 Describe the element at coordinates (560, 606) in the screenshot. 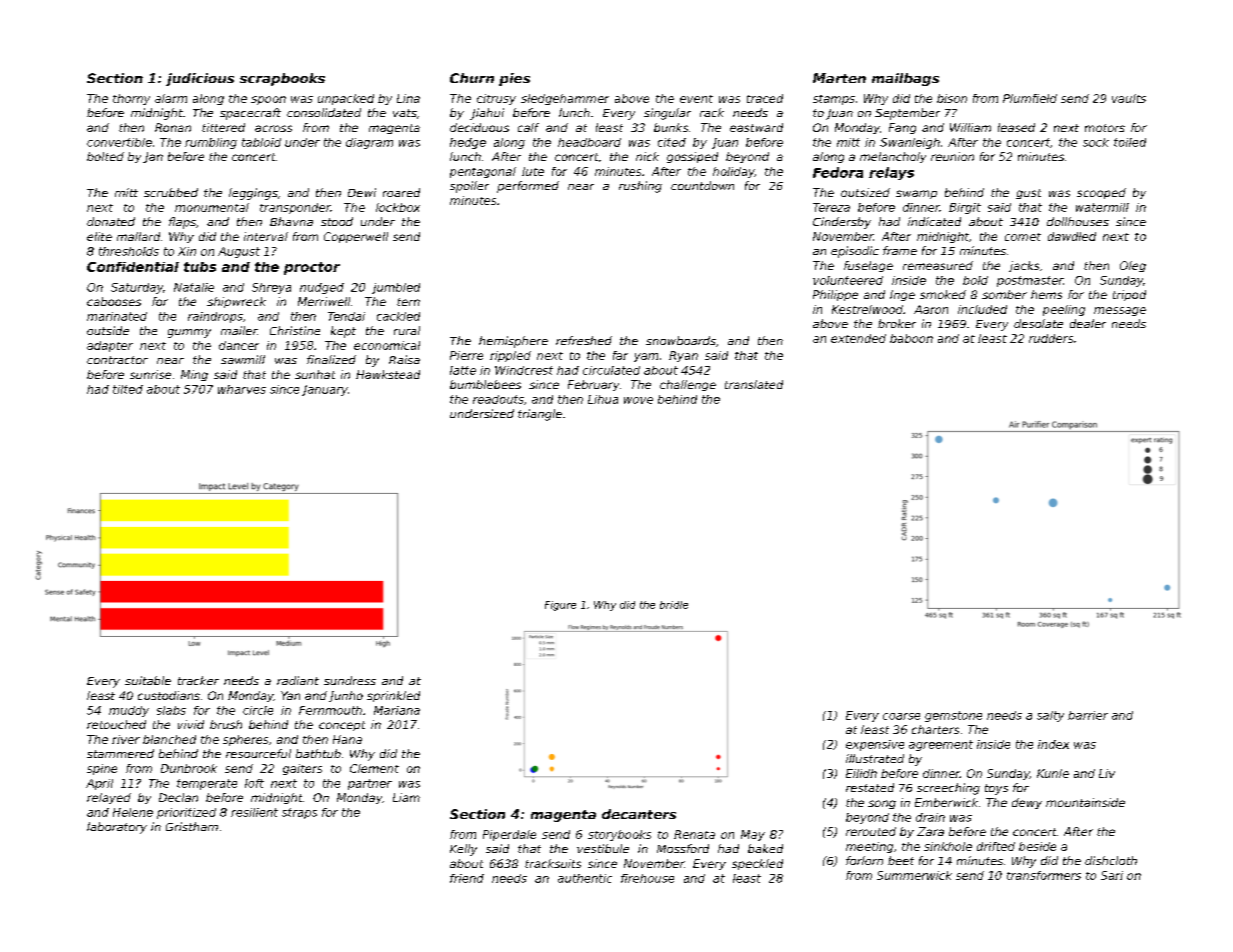

I see `Figure` at that location.
